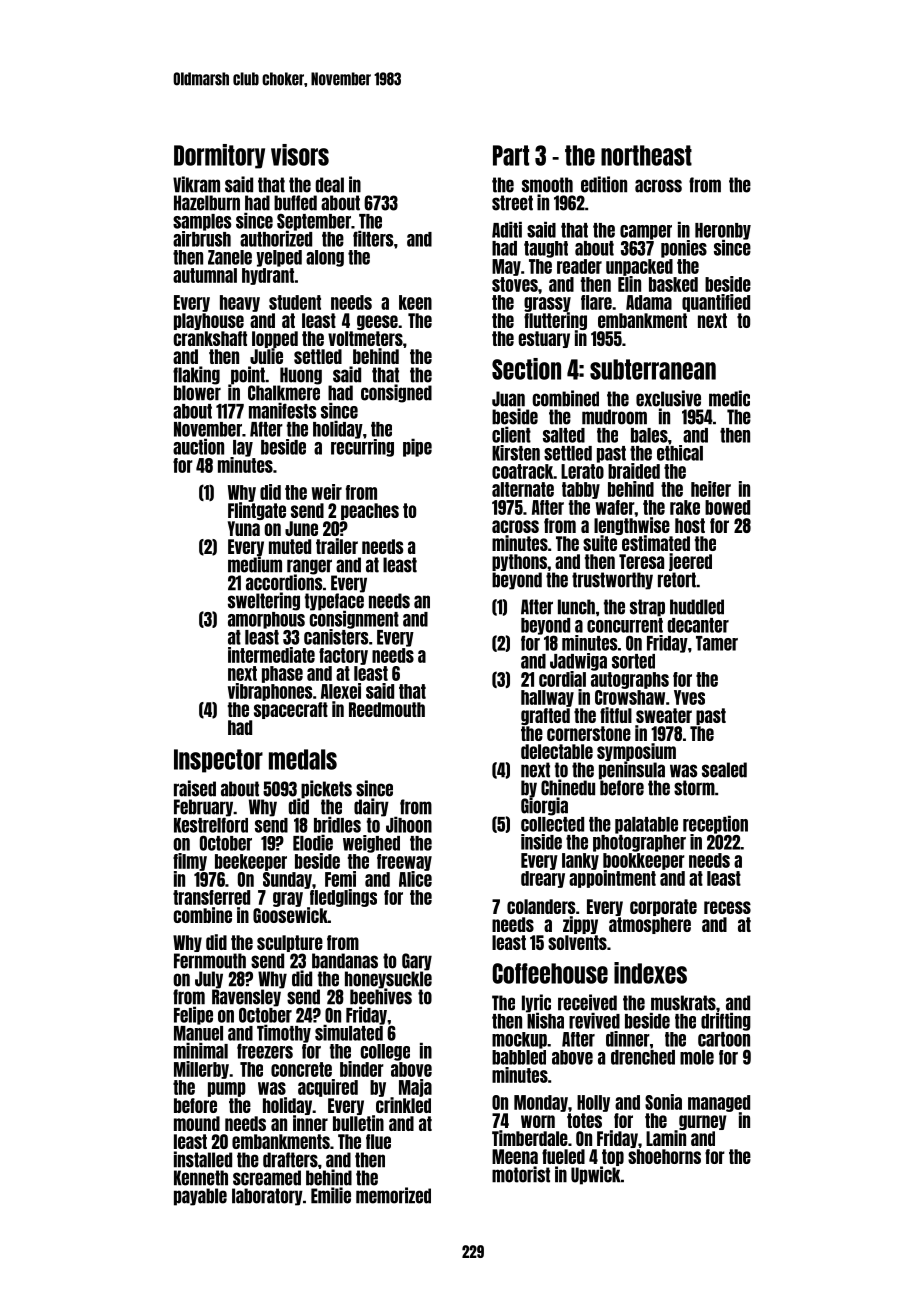 This page has height=1311, width=924. I want to click on bowed, so click(727, 507).
